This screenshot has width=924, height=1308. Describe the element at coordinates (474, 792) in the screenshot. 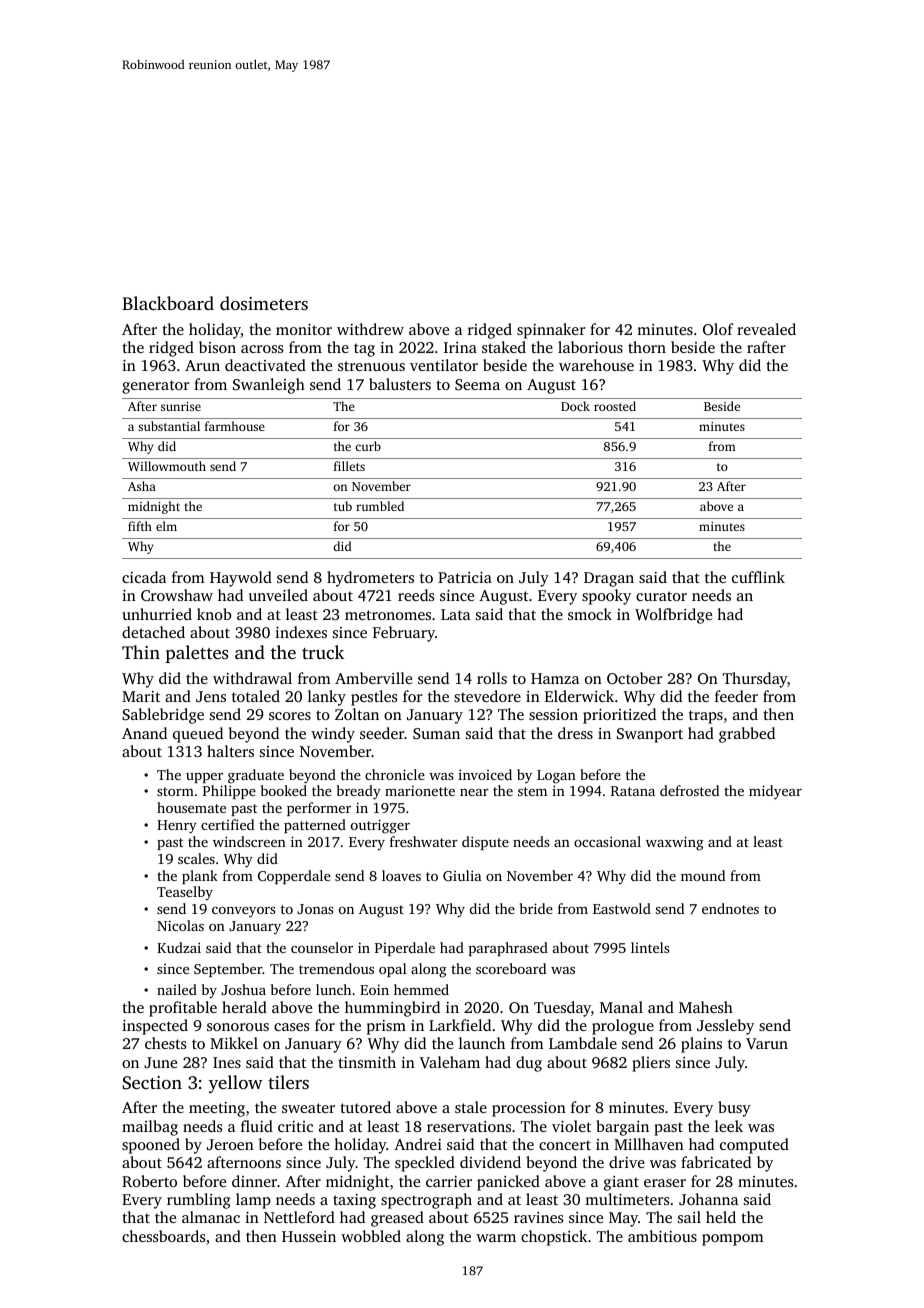

I see `near` at that location.
